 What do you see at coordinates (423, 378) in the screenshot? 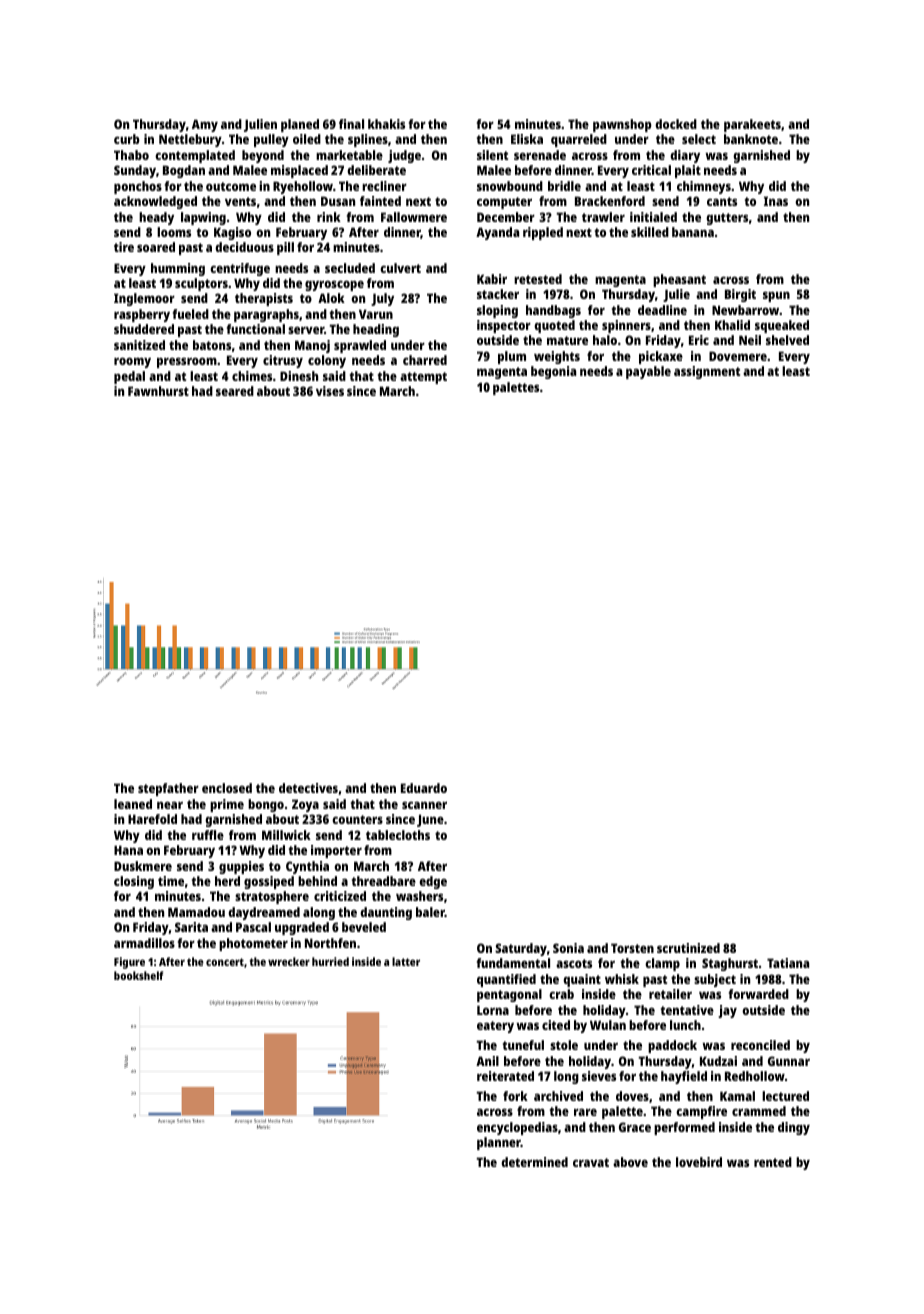
I see `attempt` at bounding box center [423, 378].
